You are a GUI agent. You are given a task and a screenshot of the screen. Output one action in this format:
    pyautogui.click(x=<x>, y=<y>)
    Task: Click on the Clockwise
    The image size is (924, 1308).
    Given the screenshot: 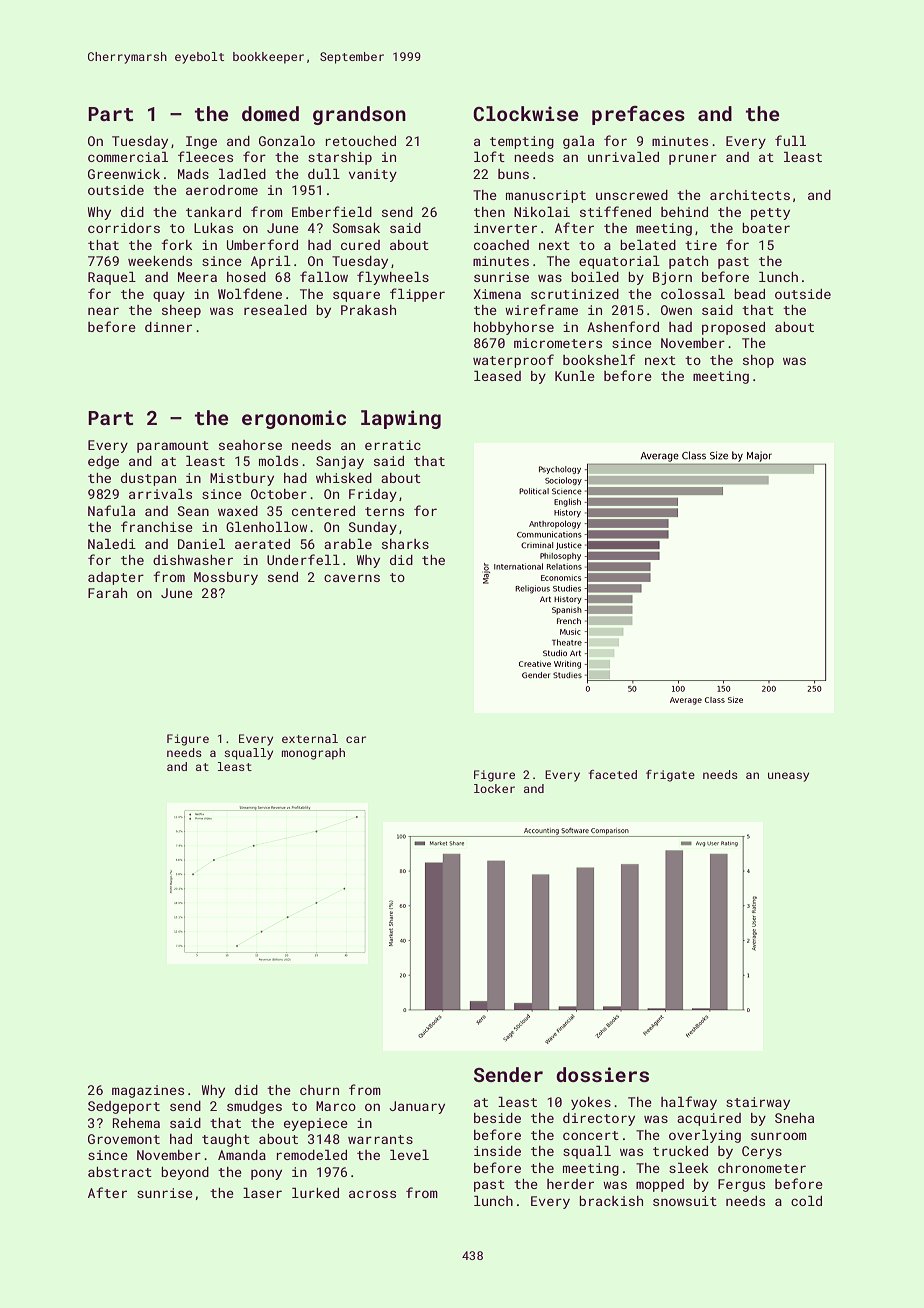 What is the action you would take?
    pyautogui.click(x=526, y=113)
